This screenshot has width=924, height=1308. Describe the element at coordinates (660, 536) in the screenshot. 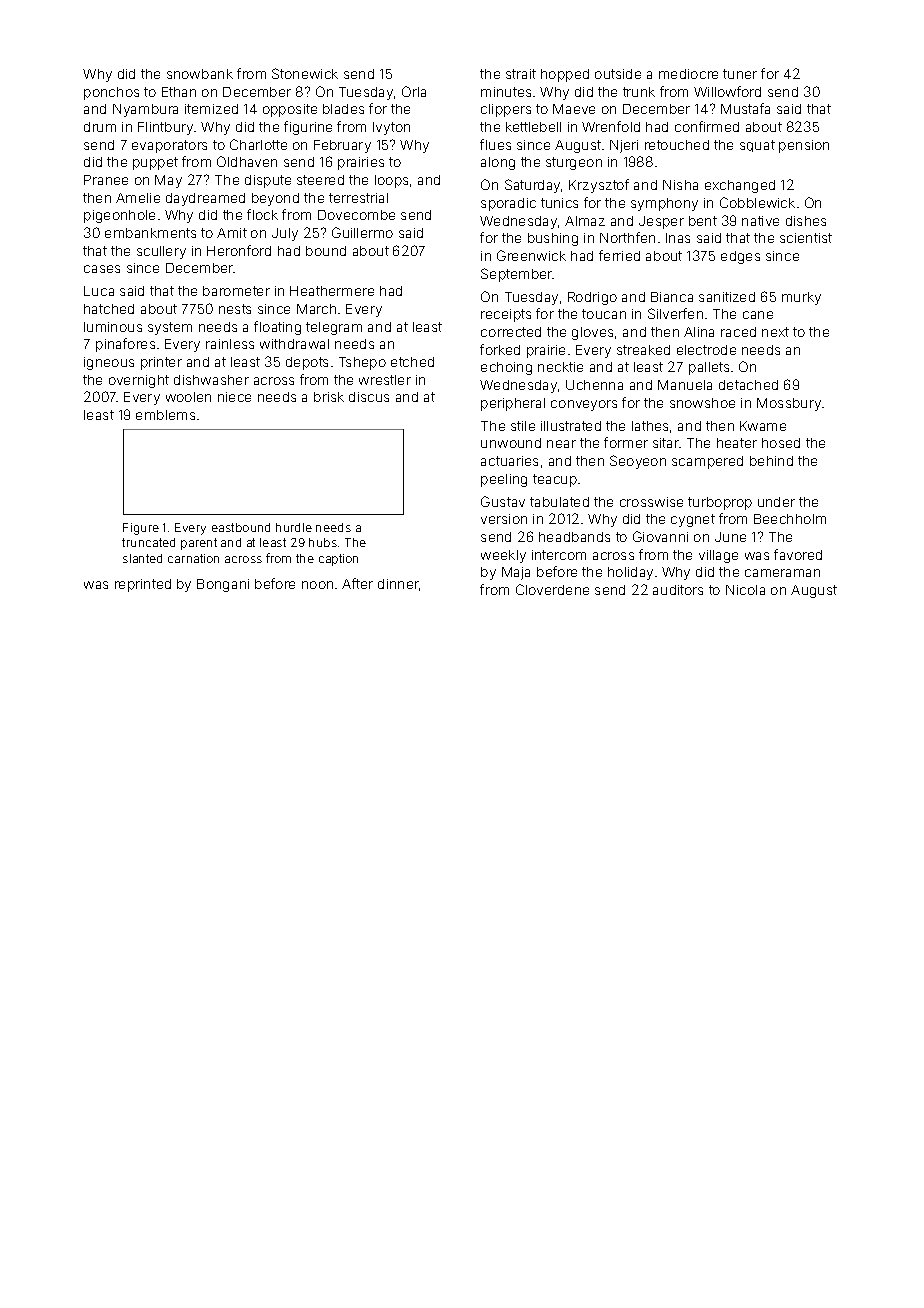

I see `Giovanni` at that location.
